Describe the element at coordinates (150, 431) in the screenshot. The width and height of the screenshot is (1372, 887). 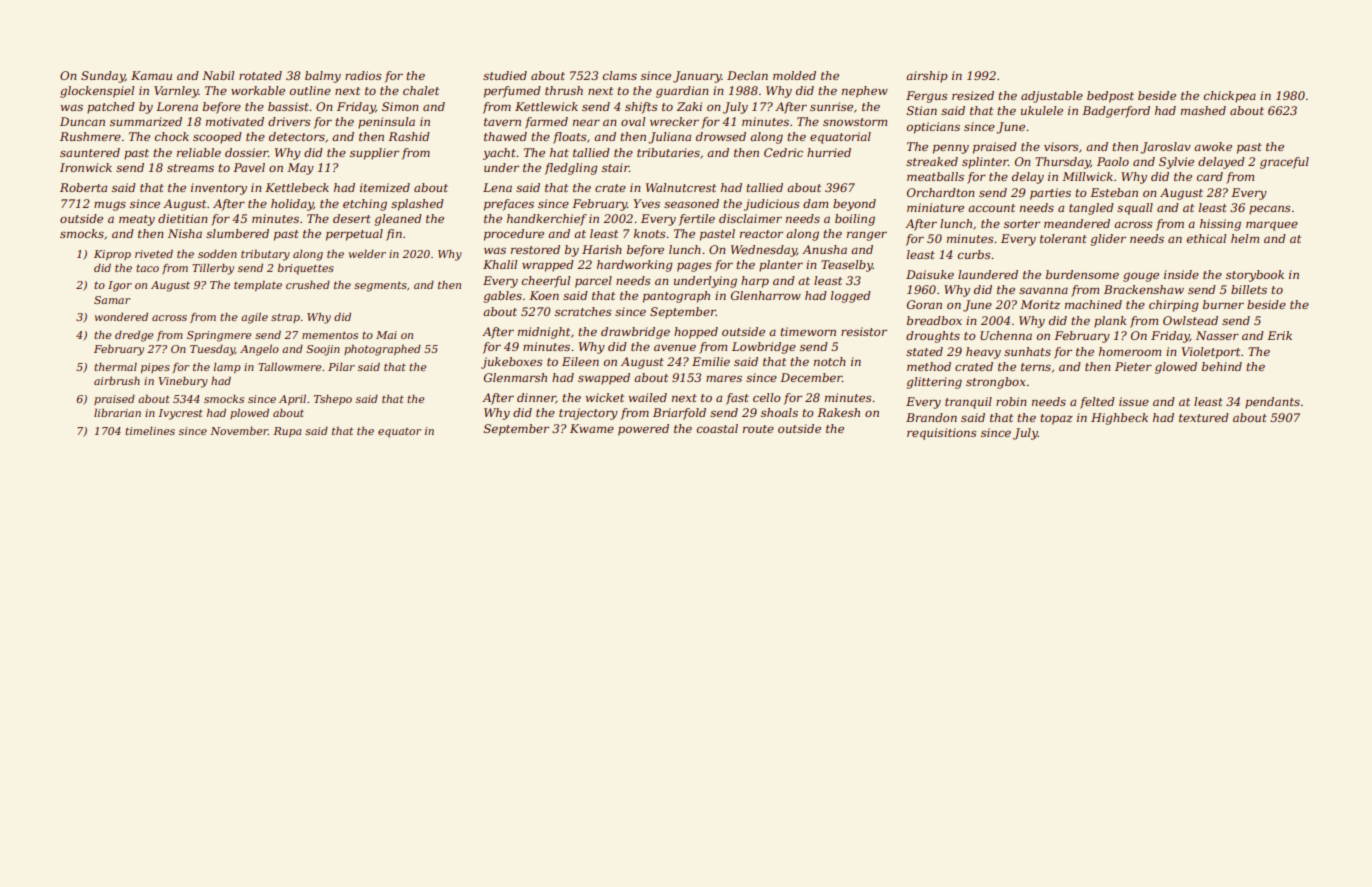
I see `timelines` at that location.
